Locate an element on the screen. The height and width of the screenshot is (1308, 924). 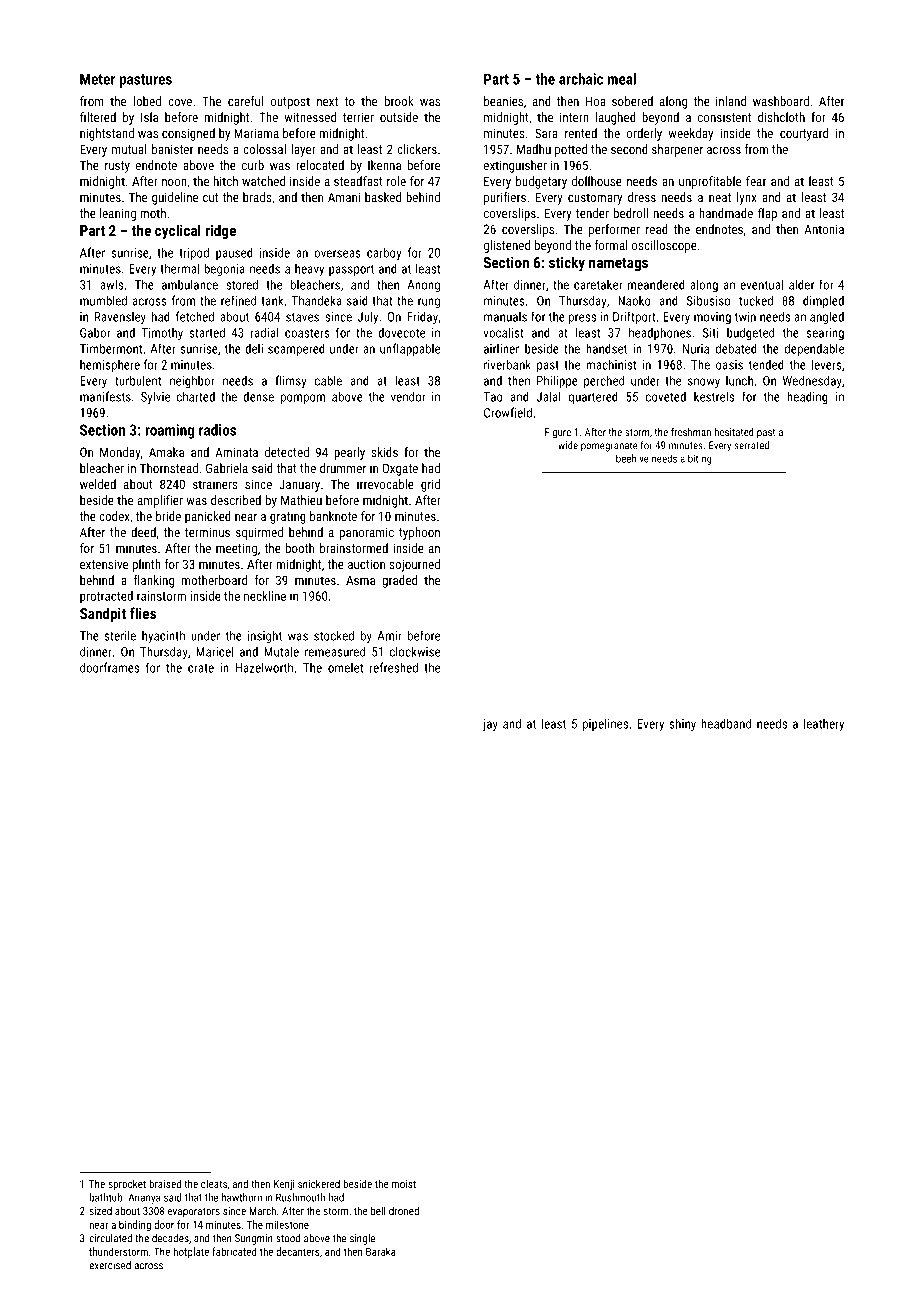
Crowfield is located at coordinates (508, 412).
